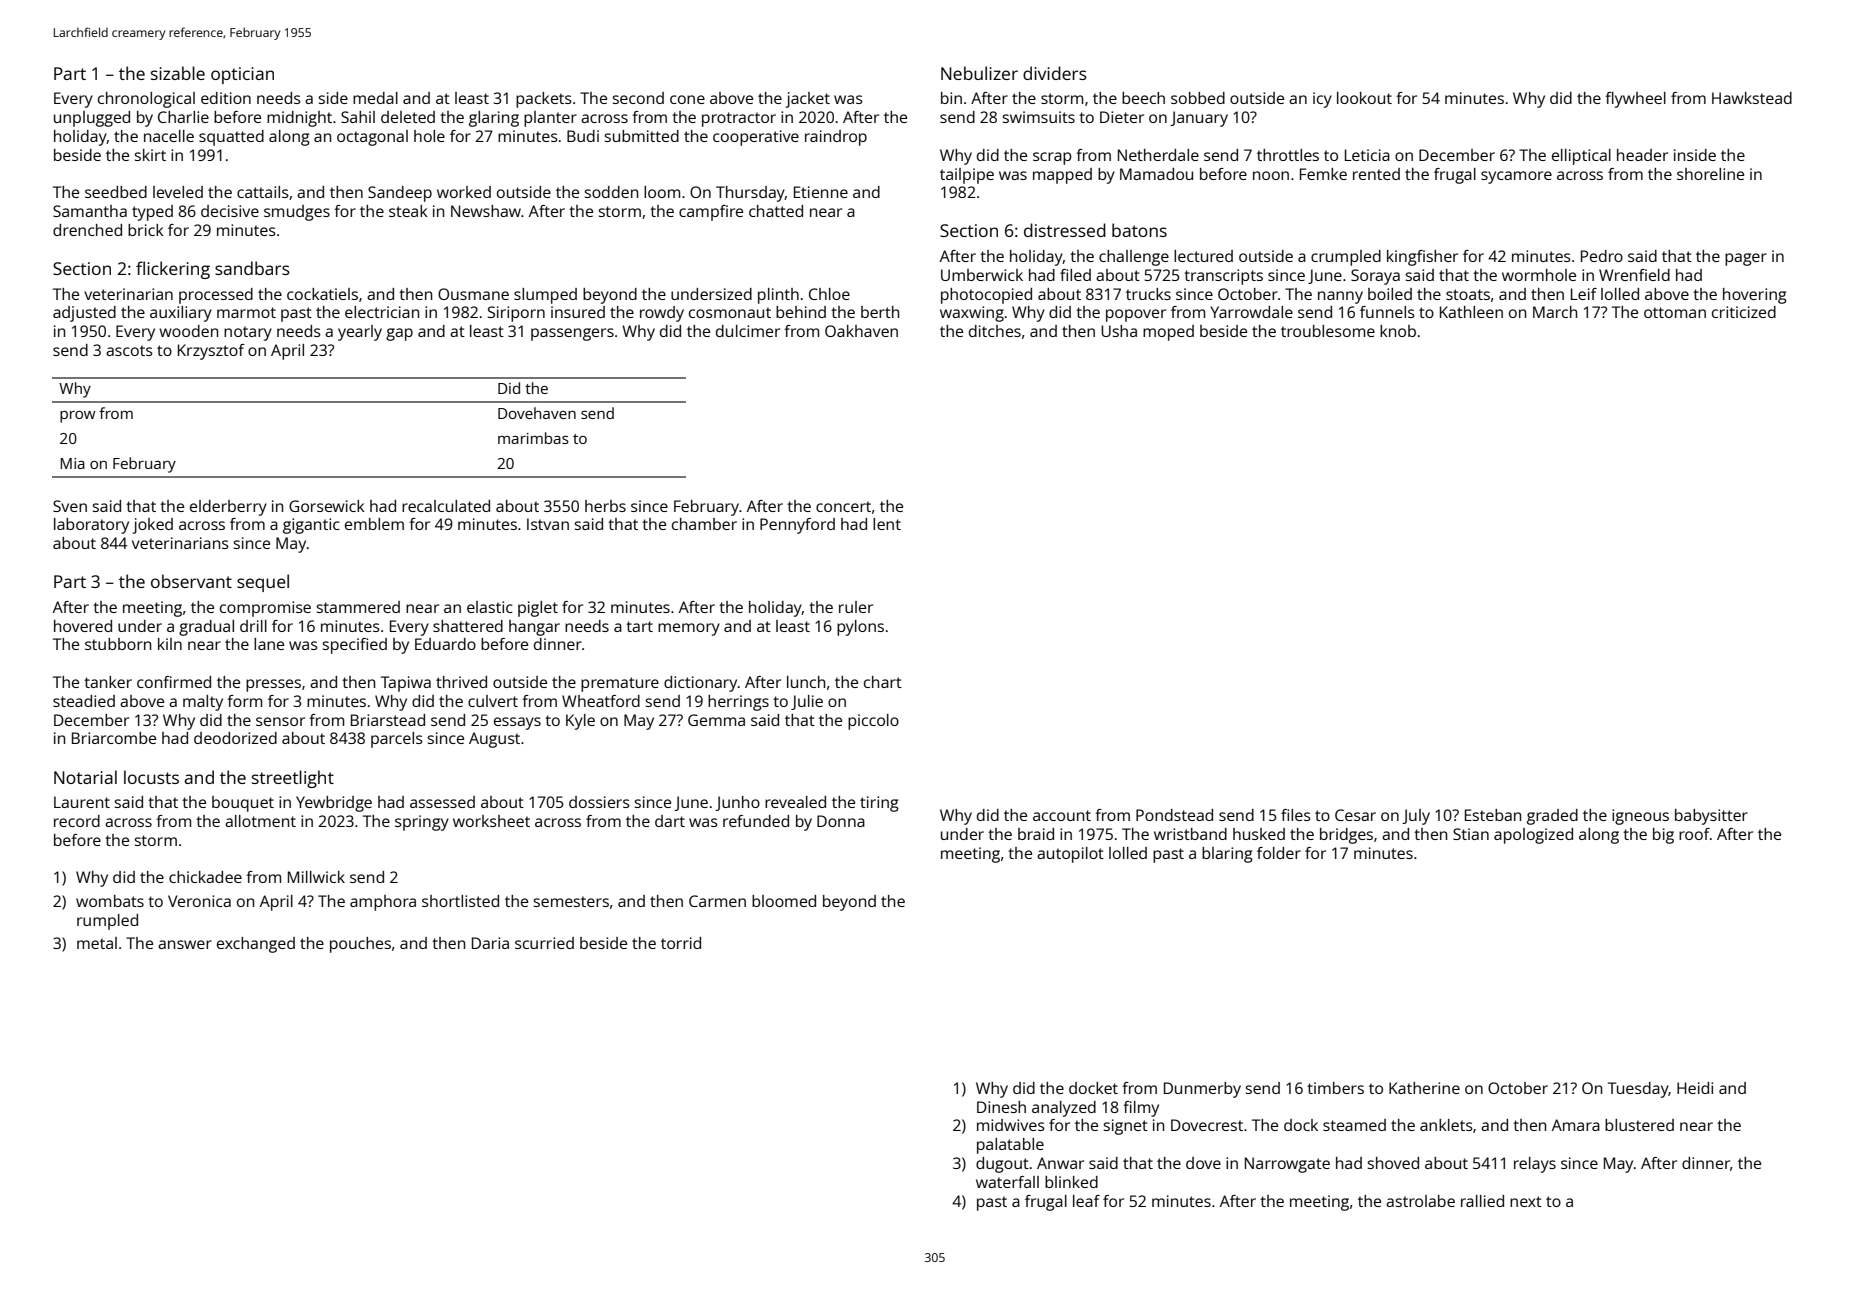  Describe the element at coordinates (97, 943) in the image. I see `metal` at that location.
